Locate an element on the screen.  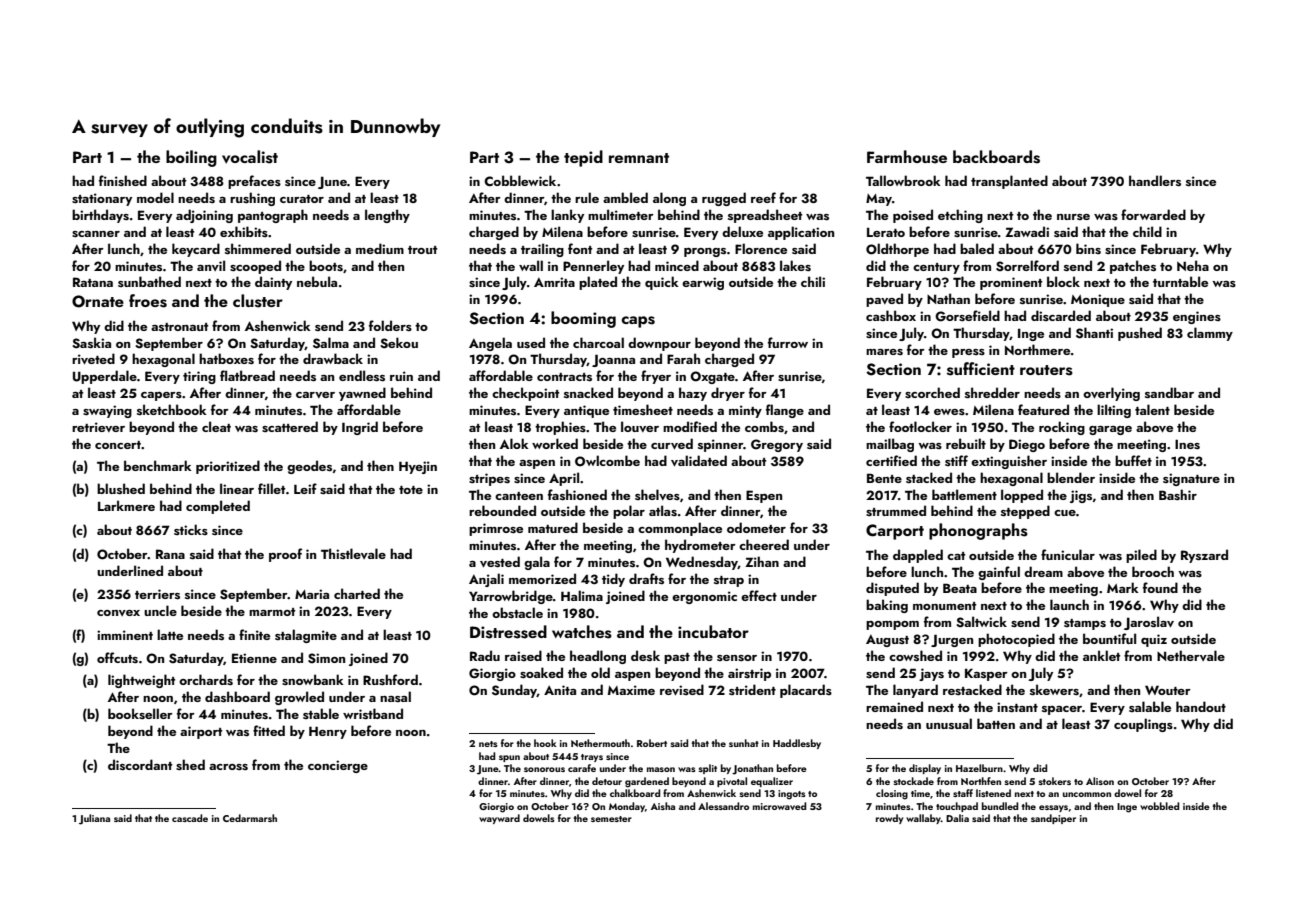
boiling is located at coordinates (191, 158).
